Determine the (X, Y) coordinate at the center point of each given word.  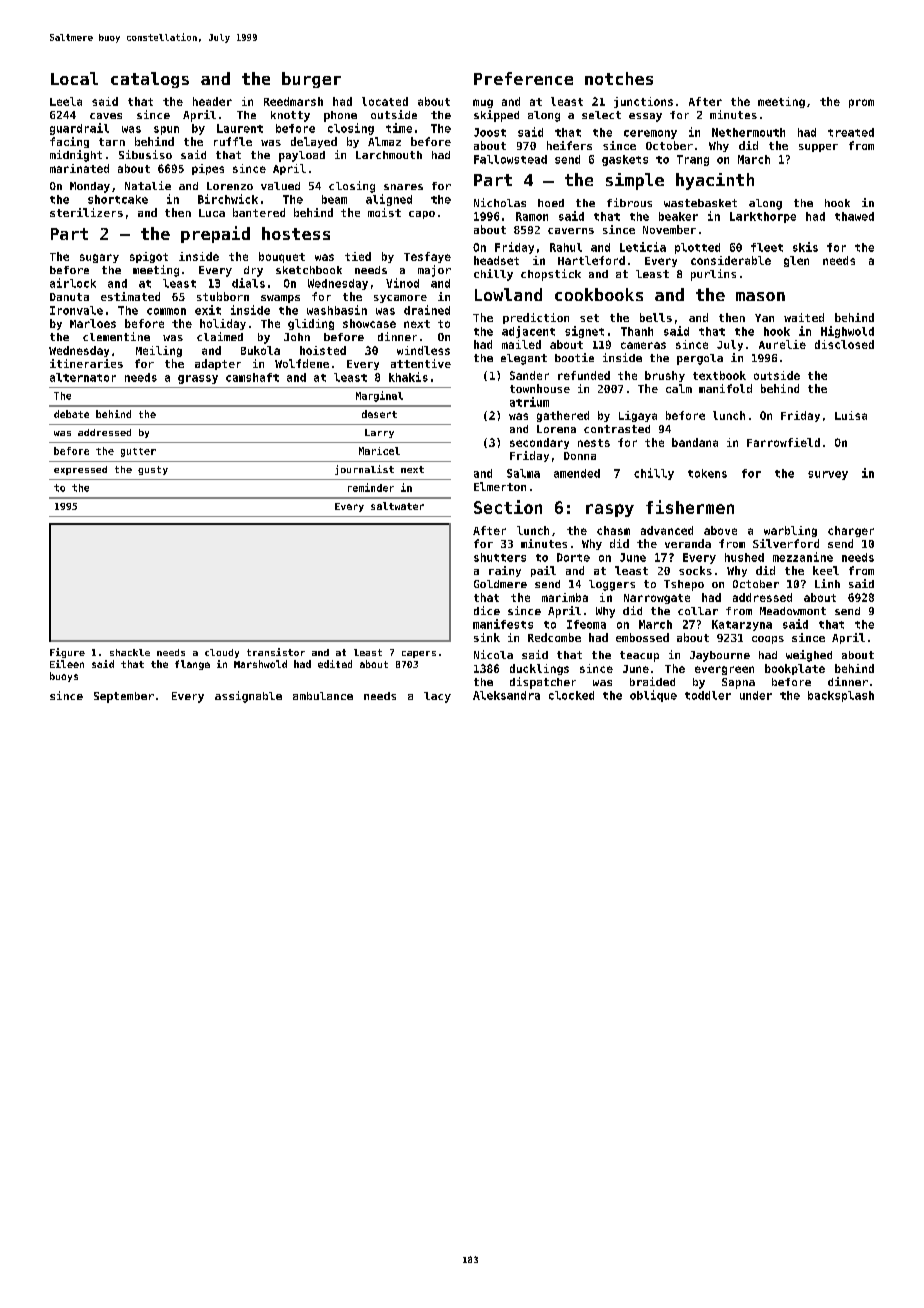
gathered (563, 416)
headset (496, 260)
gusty (153, 470)
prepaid (215, 234)
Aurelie (782, 344)
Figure (67, 653)
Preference (523, 78)
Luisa (851, 415)
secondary (539, 443)
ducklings (539, 669)
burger (311, 80)
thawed (854, 216)
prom (861, 103)
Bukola (260, 350)
